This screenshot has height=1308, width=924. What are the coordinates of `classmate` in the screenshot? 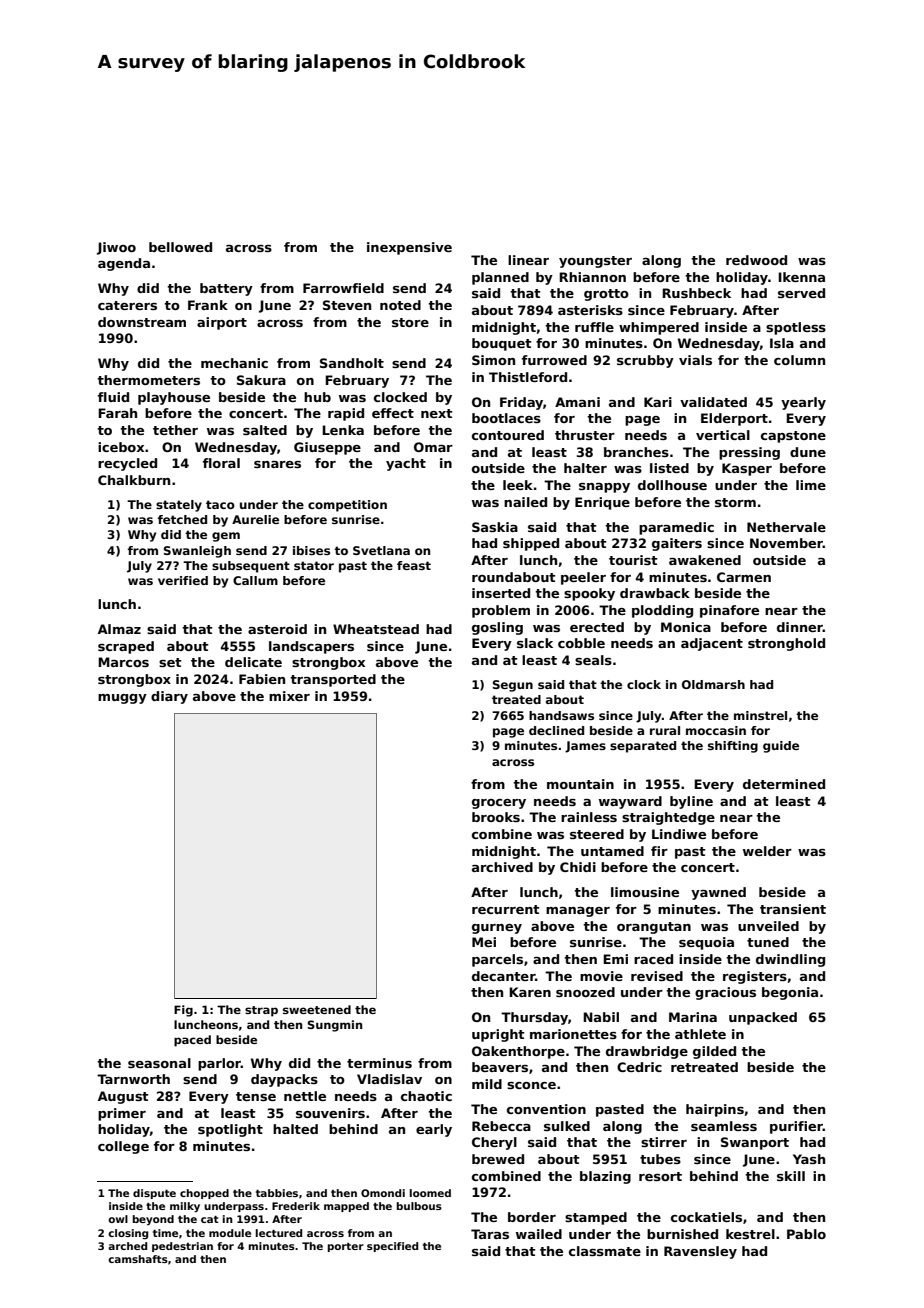 It's located at (605, 1251).
